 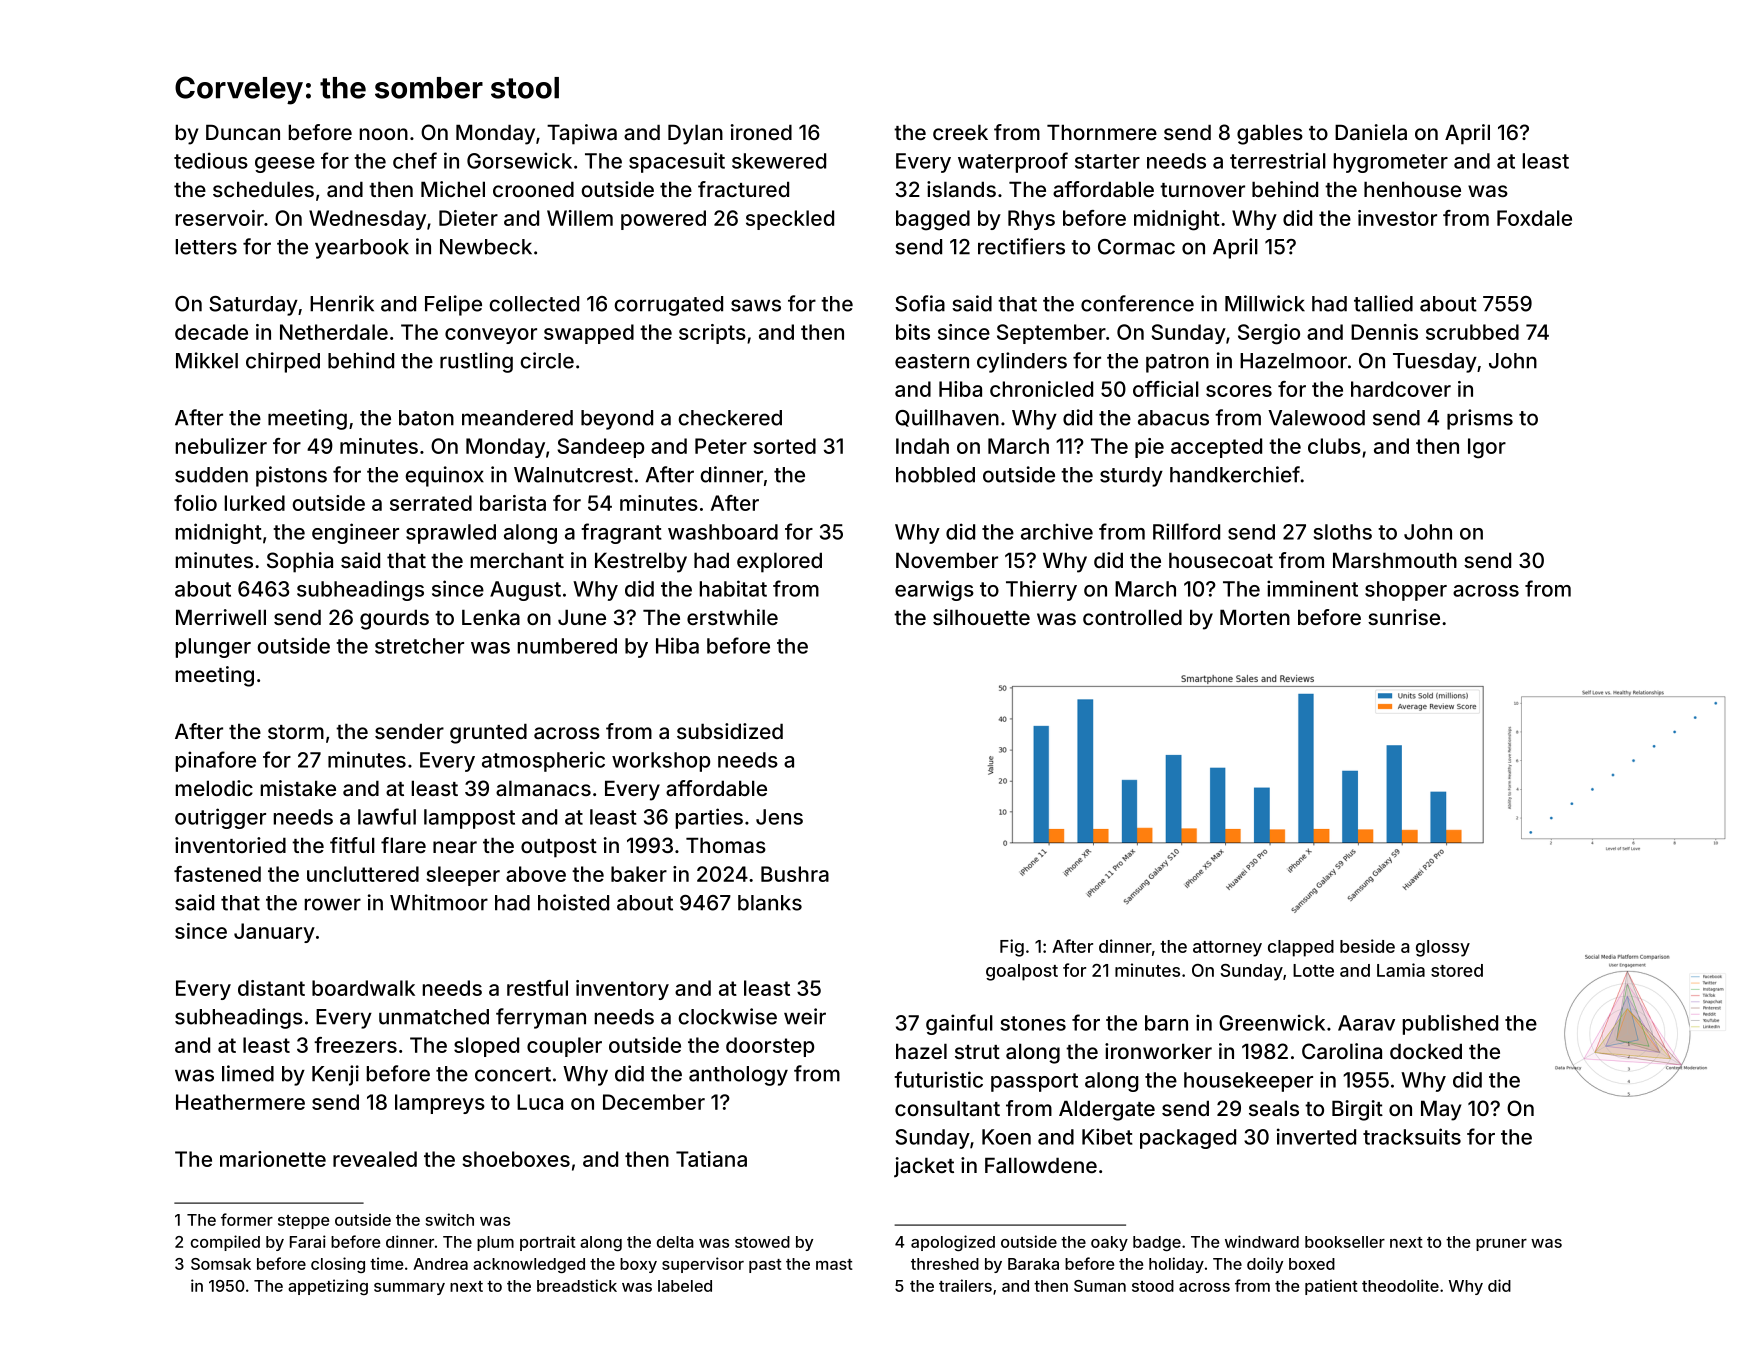 I want to click on Michel, so click(x=453, y=189).
